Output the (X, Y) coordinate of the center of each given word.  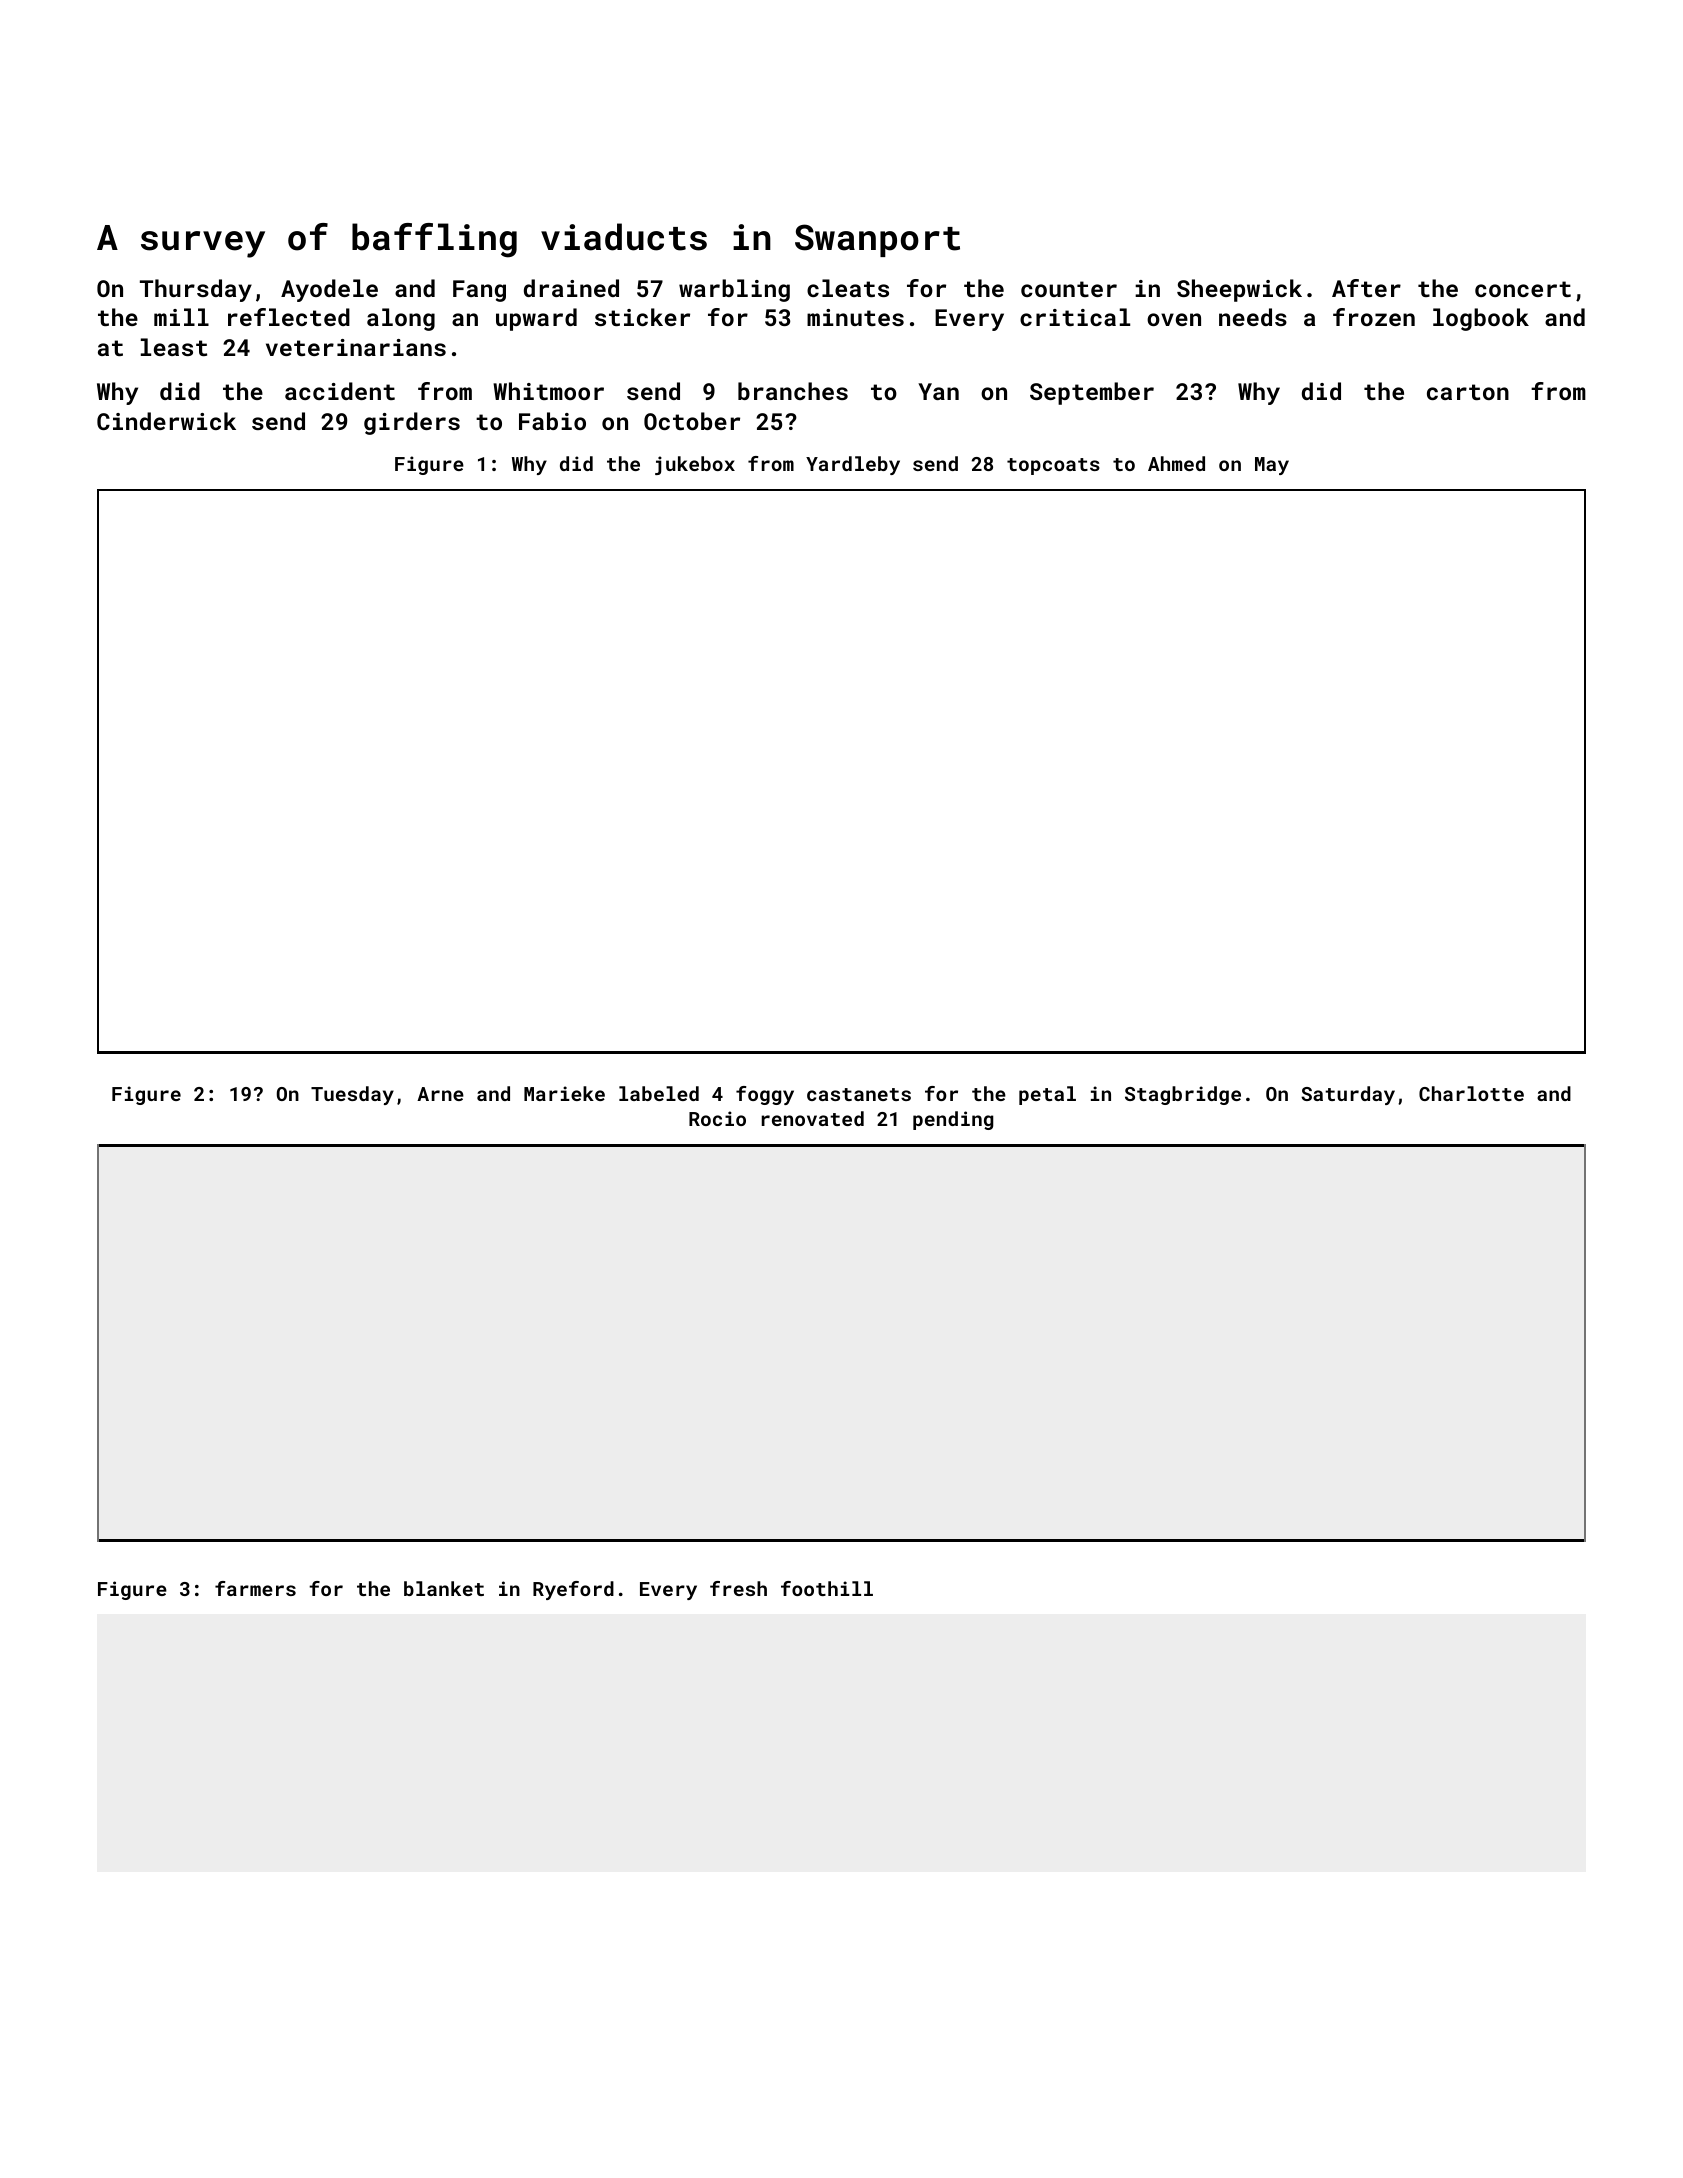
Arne (440, 1094)
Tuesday (352, 1095)
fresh (738, 1588)
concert (1523, 289)
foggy (765, 1095)
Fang (479, 291)
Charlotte (1471, 1093)
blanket (444, 1588)
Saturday (1348, 1095)
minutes (855, 317)
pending (953, 1120)
